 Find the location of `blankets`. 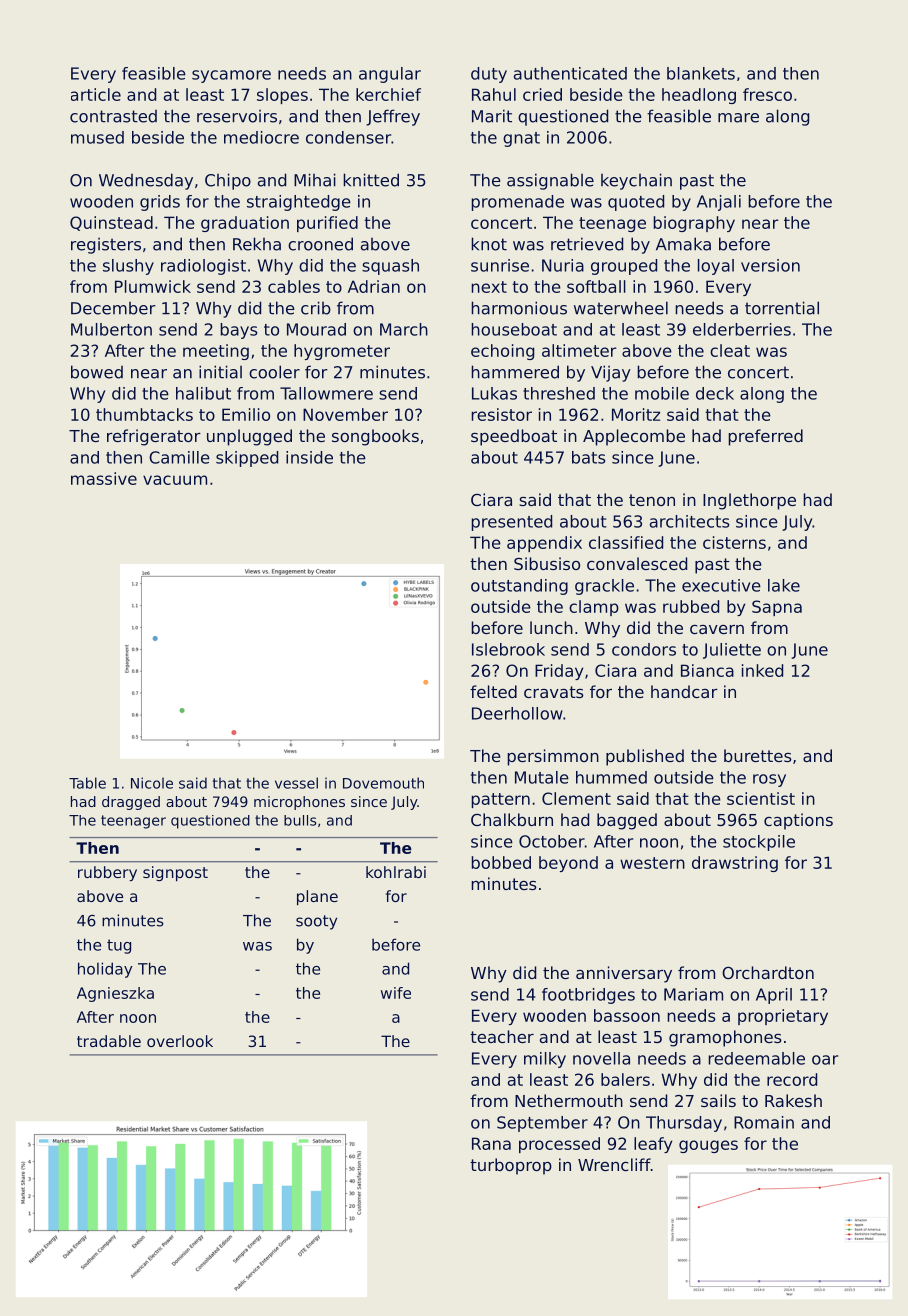

blankets is located at coordinates (701, 73).
